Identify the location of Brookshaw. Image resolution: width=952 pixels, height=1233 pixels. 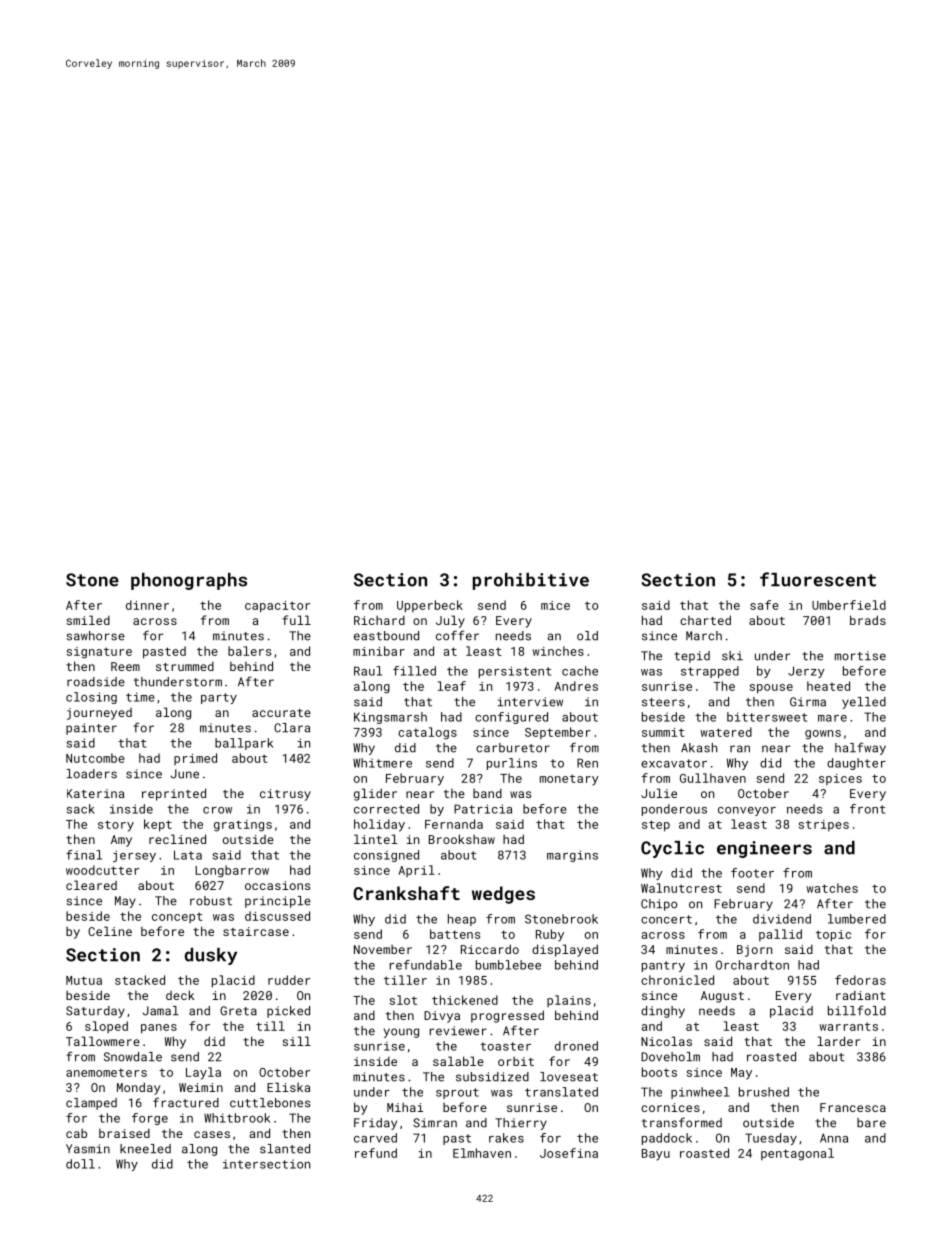
(462, 839).
